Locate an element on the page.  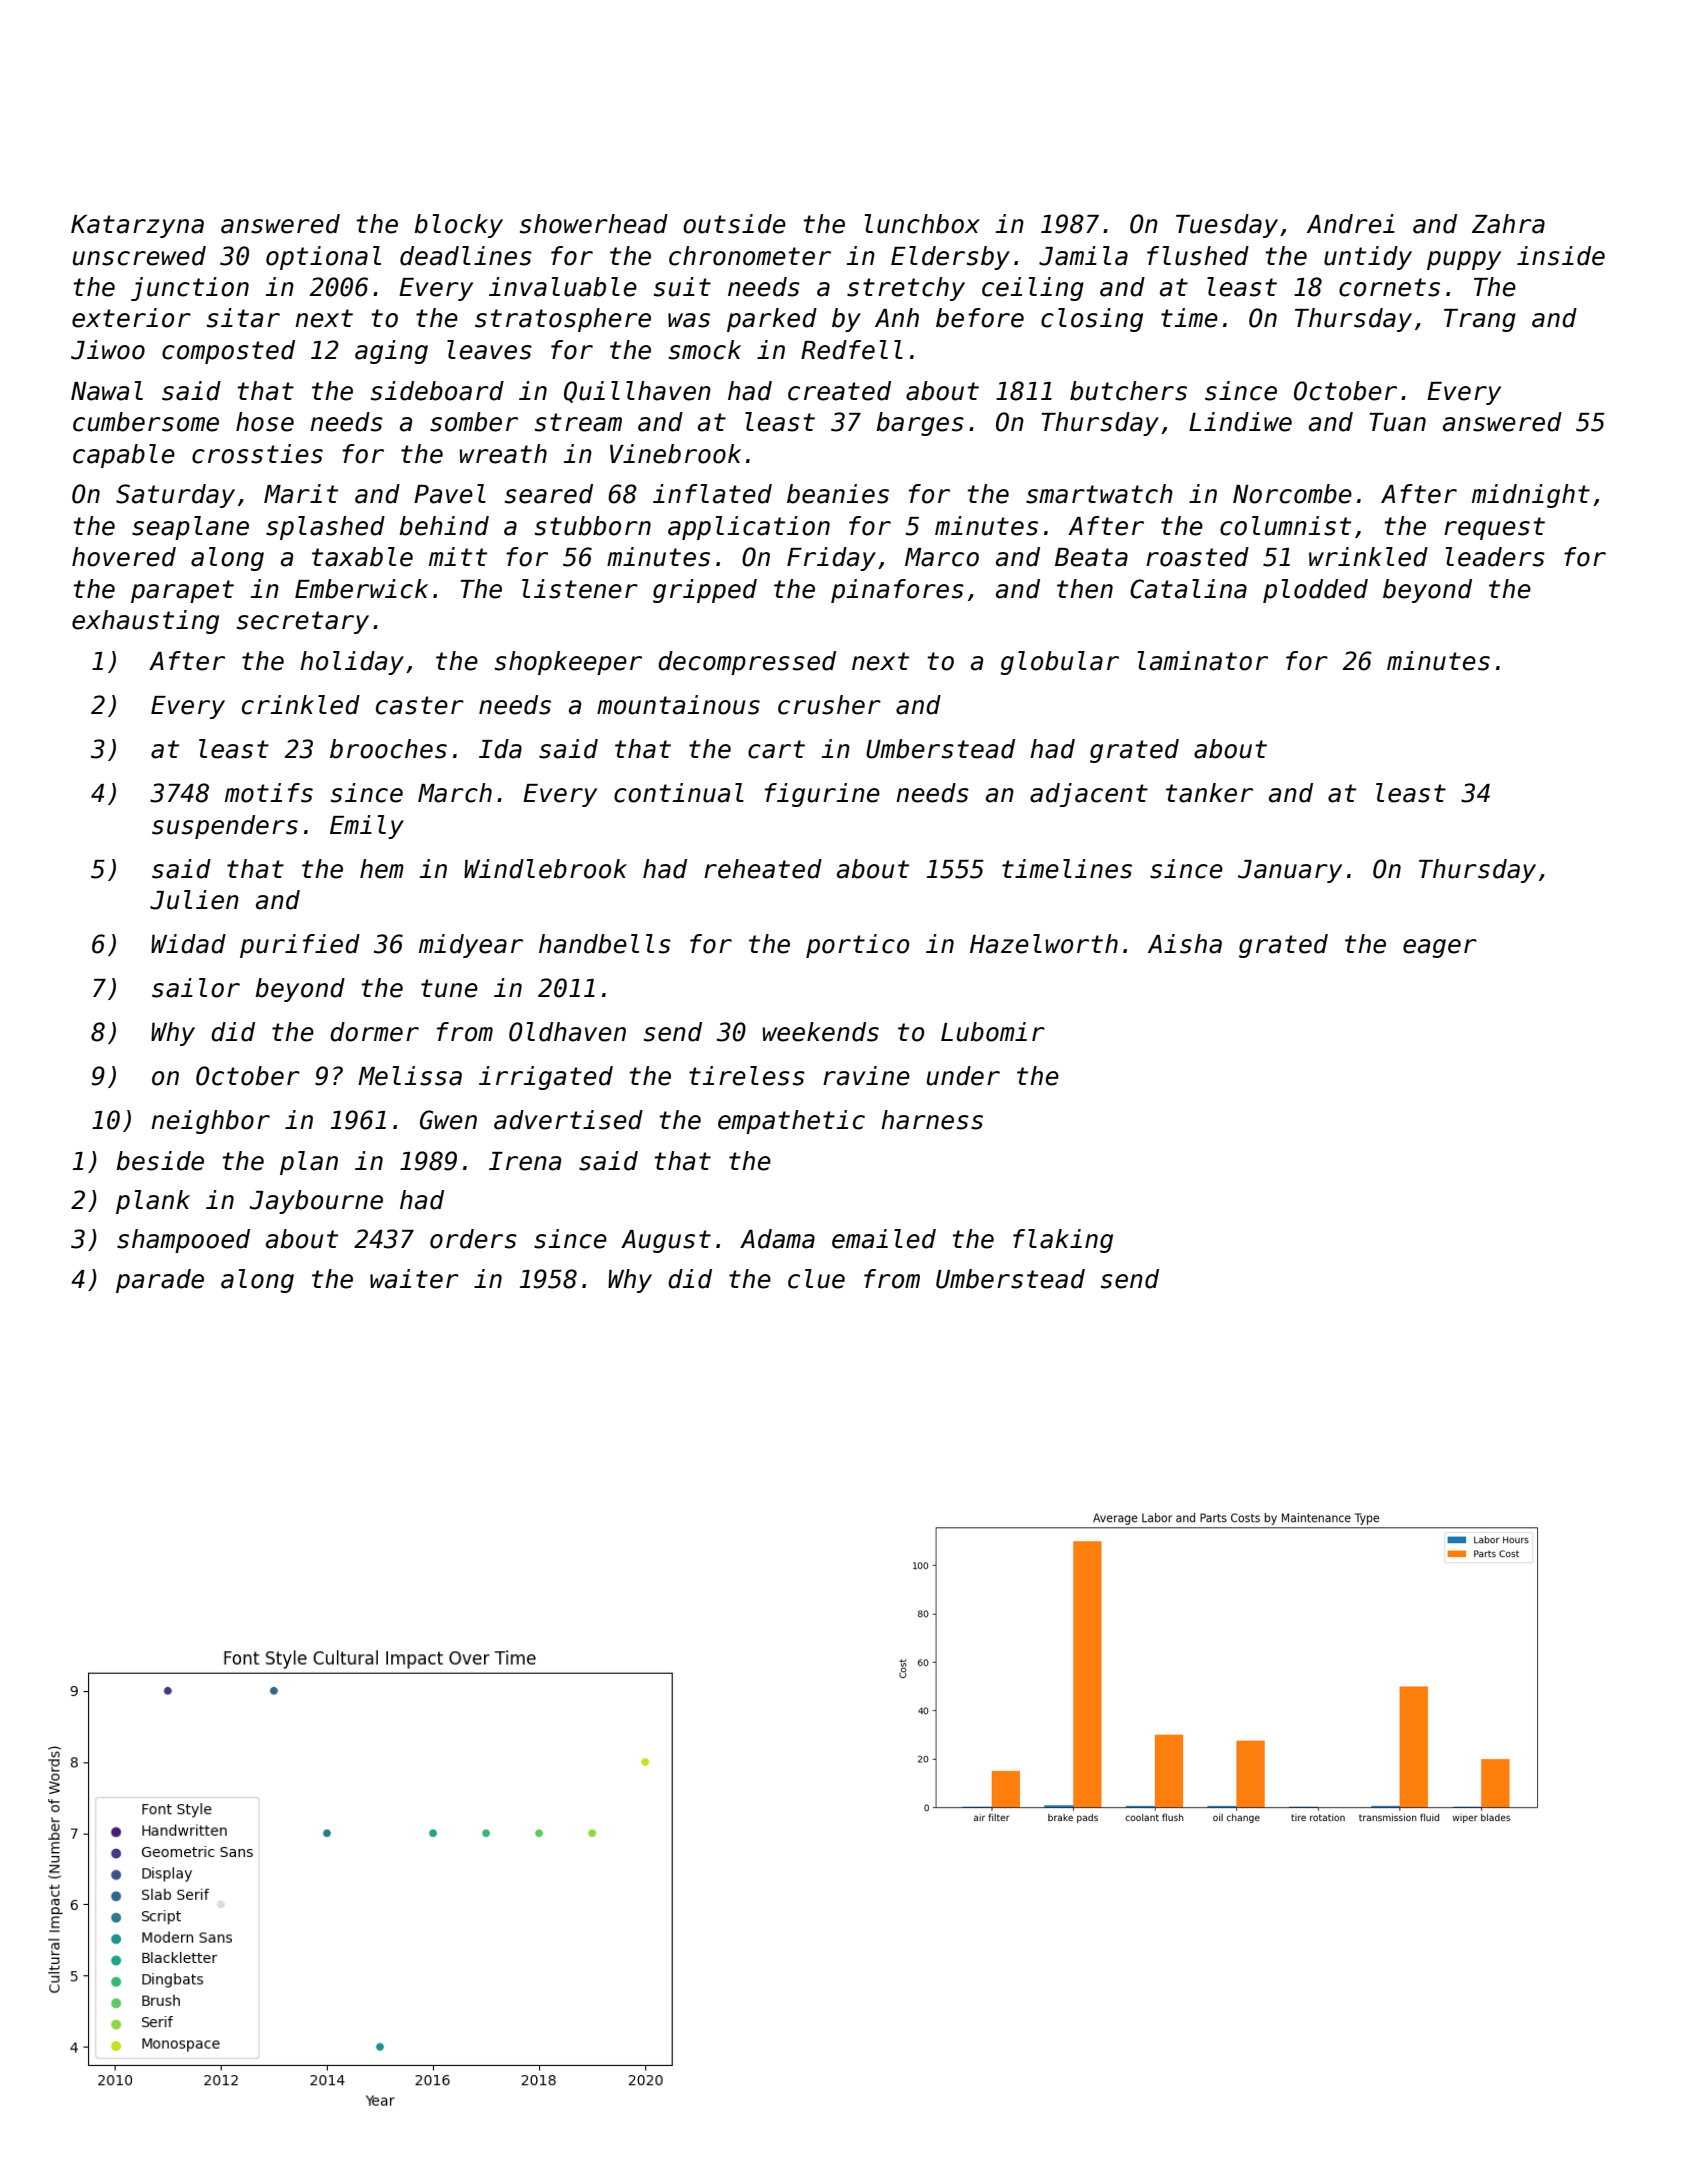
laminator is located at coordinates (1203, 661).
